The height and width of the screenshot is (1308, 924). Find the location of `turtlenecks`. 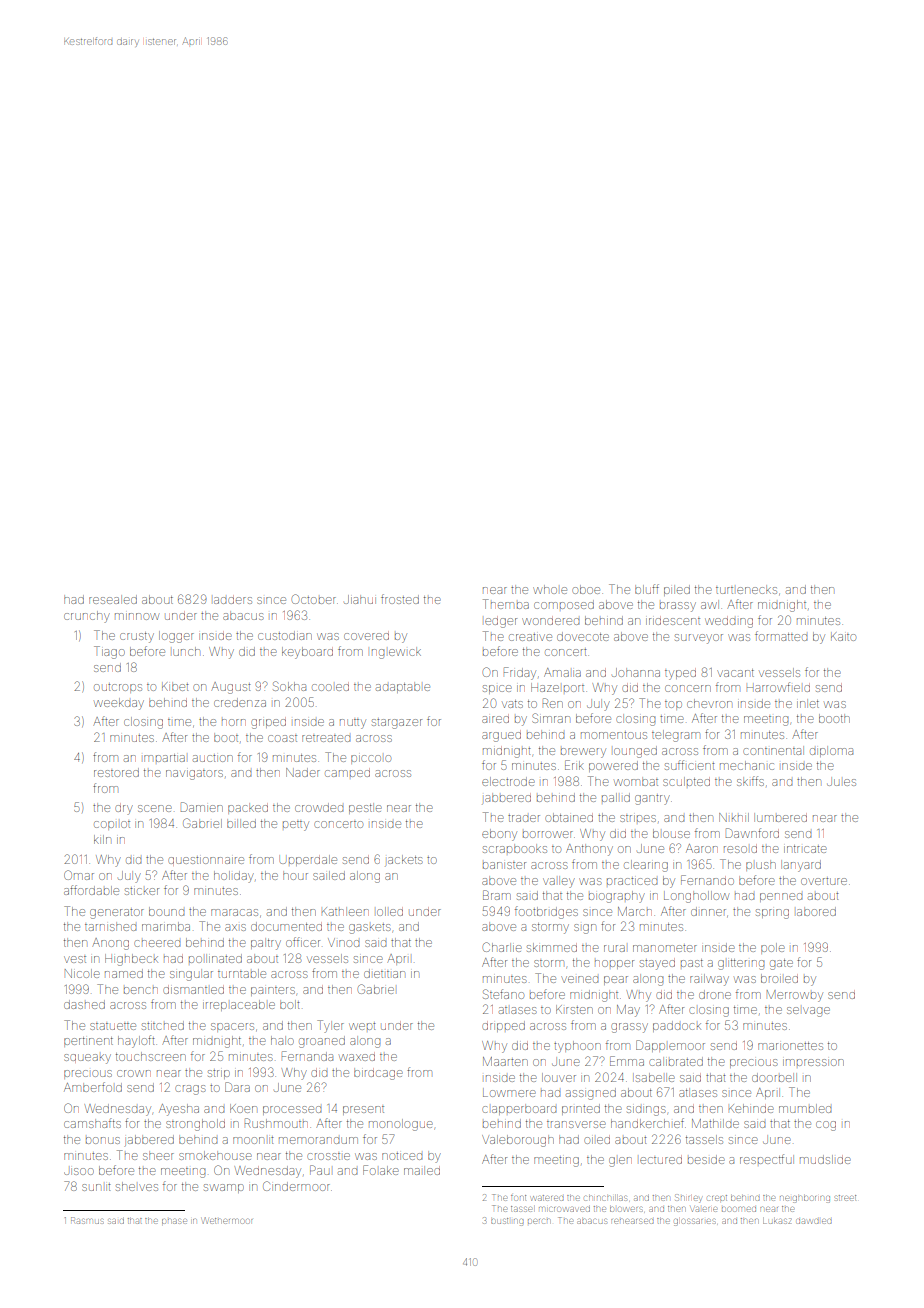

turtlenecks is located at coordinates (746, 589).
